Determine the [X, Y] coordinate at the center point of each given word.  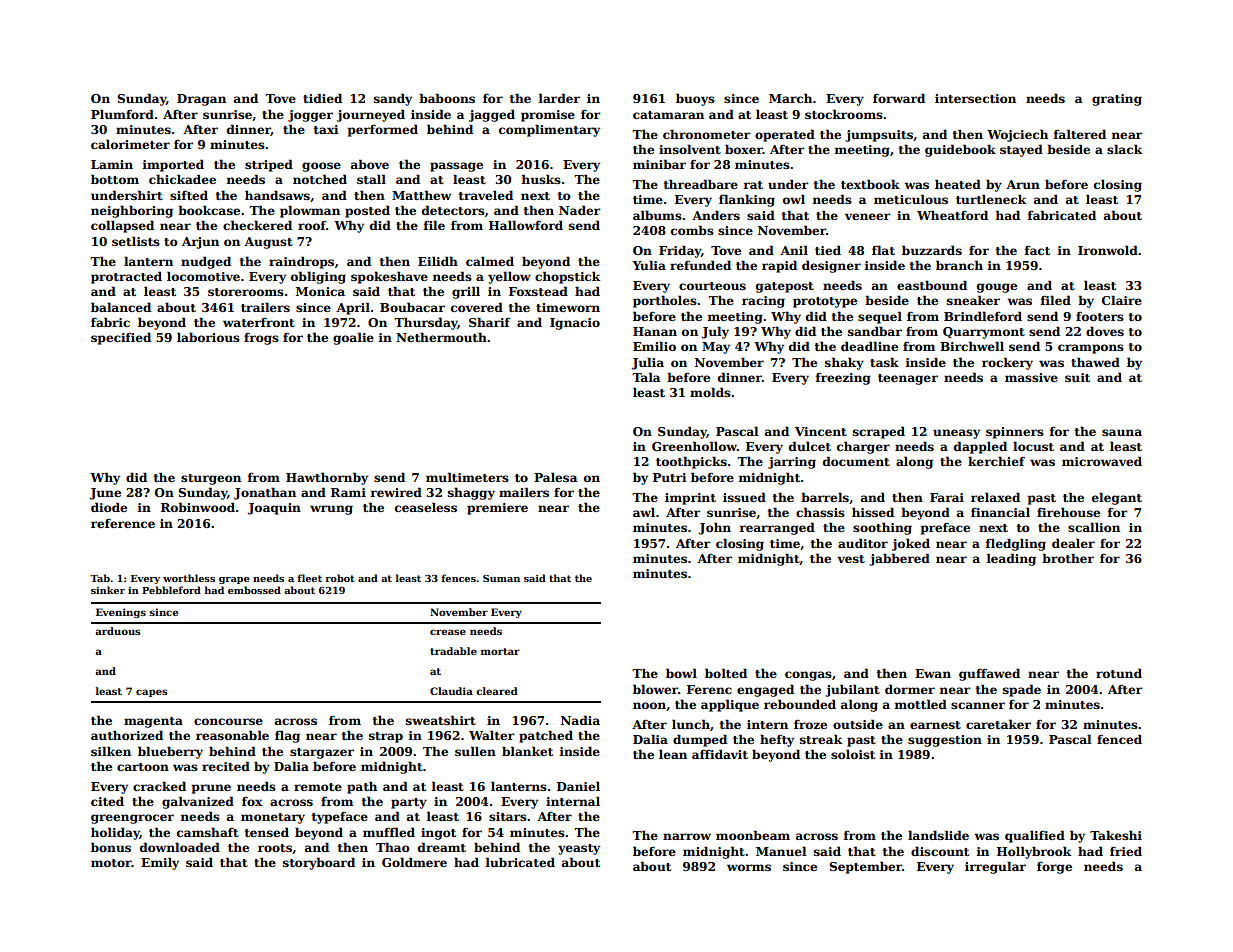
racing [763, 302]
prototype [825, 302]
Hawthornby [327, 478]
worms [749, 867]
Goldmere [414, 862]
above [370, 164]
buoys [695, 99]
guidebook [960, 150]
